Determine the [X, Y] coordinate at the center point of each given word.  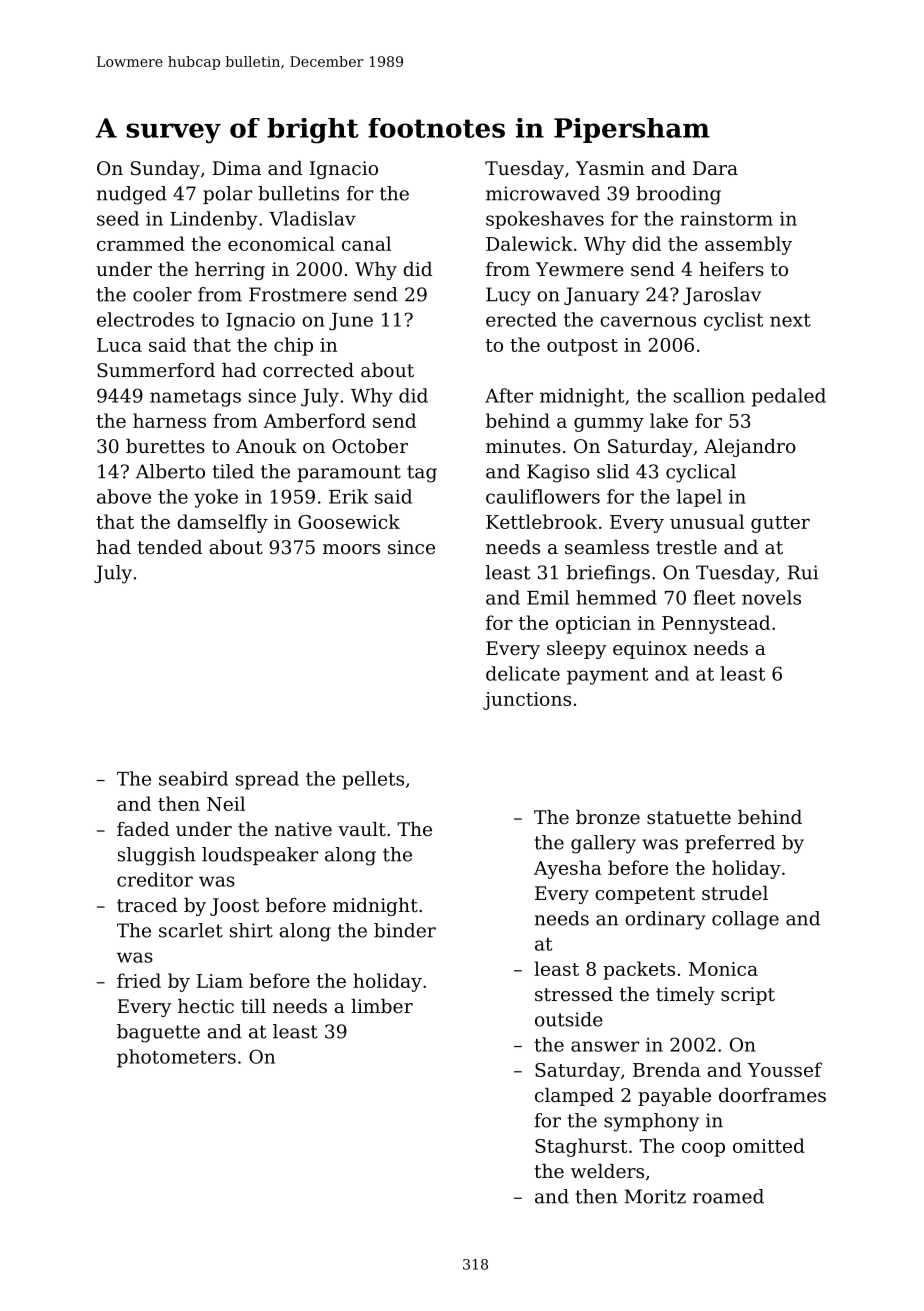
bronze [608, 817]
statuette [689, 817]
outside [569, 1019]
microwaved [543, 193]
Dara [715, 168]
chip [293, 346]
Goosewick [349, 521]
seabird [193, 778]
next [790, 320]
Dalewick [529, 243]
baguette [158, 1033]
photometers [176, 1058]
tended [169, 547]
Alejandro [750, 448]
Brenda [667, 1069]
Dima [237, 168]
